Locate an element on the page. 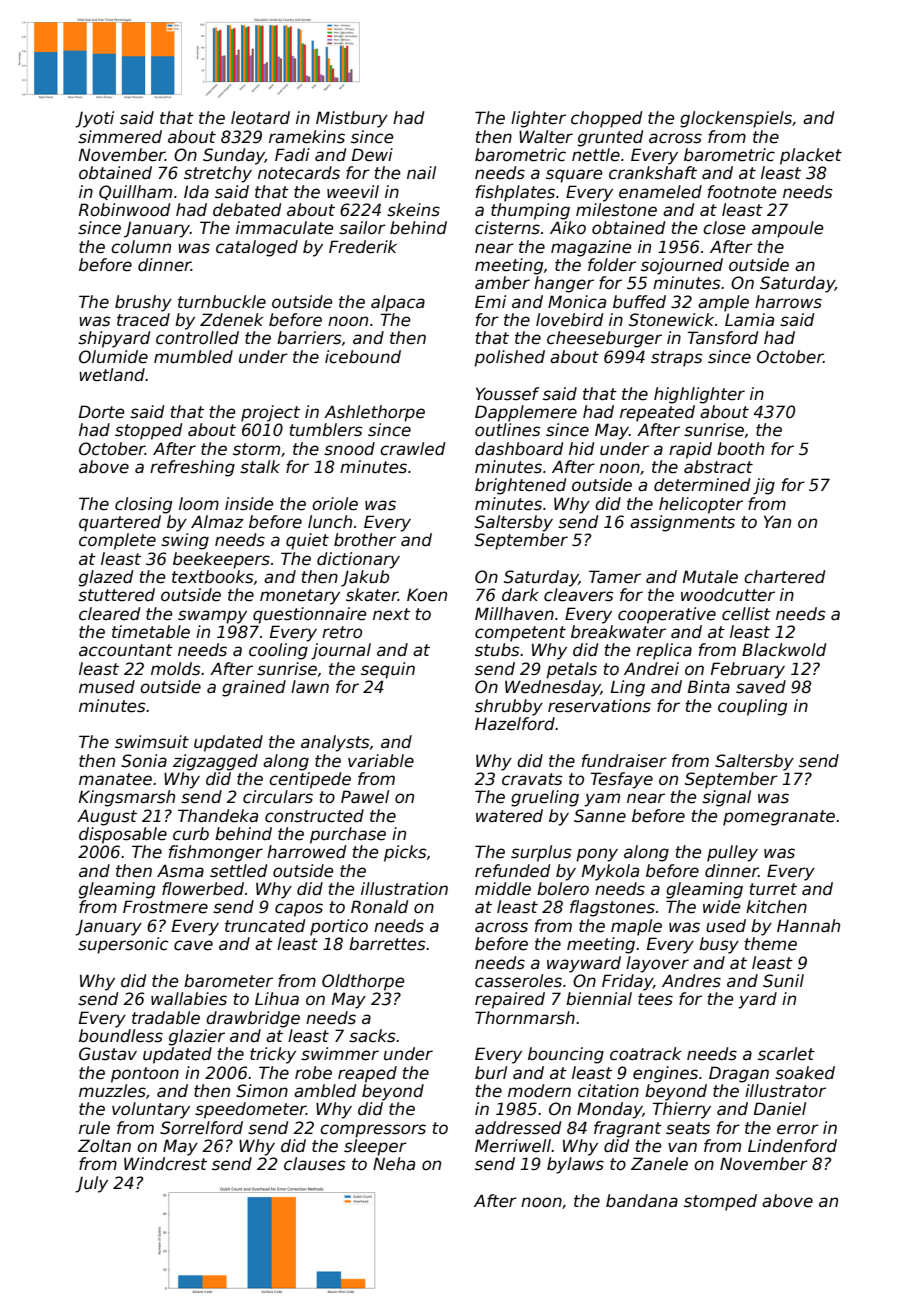  amber is located at coordinates (502, 283).
